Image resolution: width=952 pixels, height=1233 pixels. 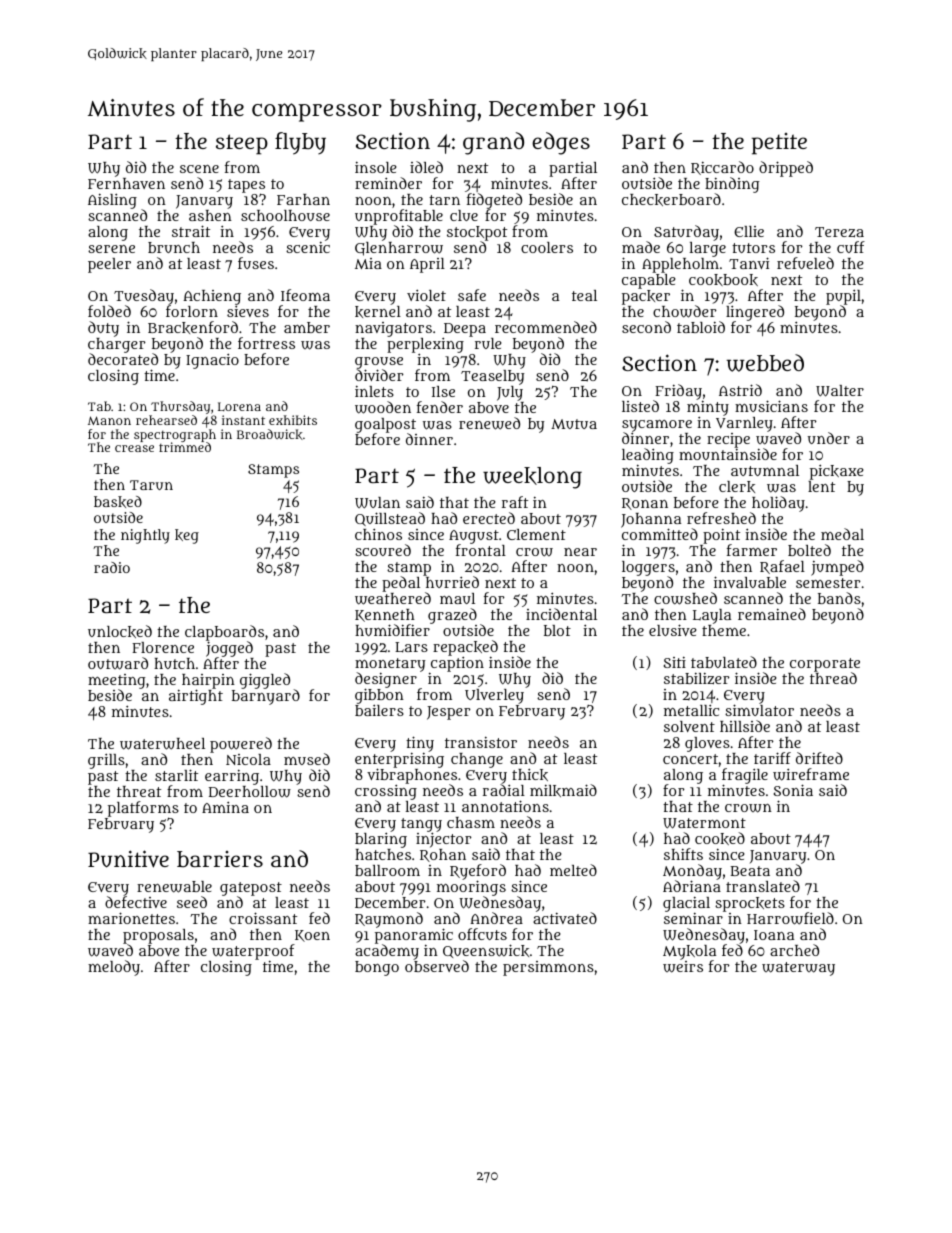 What do you see at coordinates (478, 872) in the document?
I see `Ryeford` at bounding box center [478, 872].
